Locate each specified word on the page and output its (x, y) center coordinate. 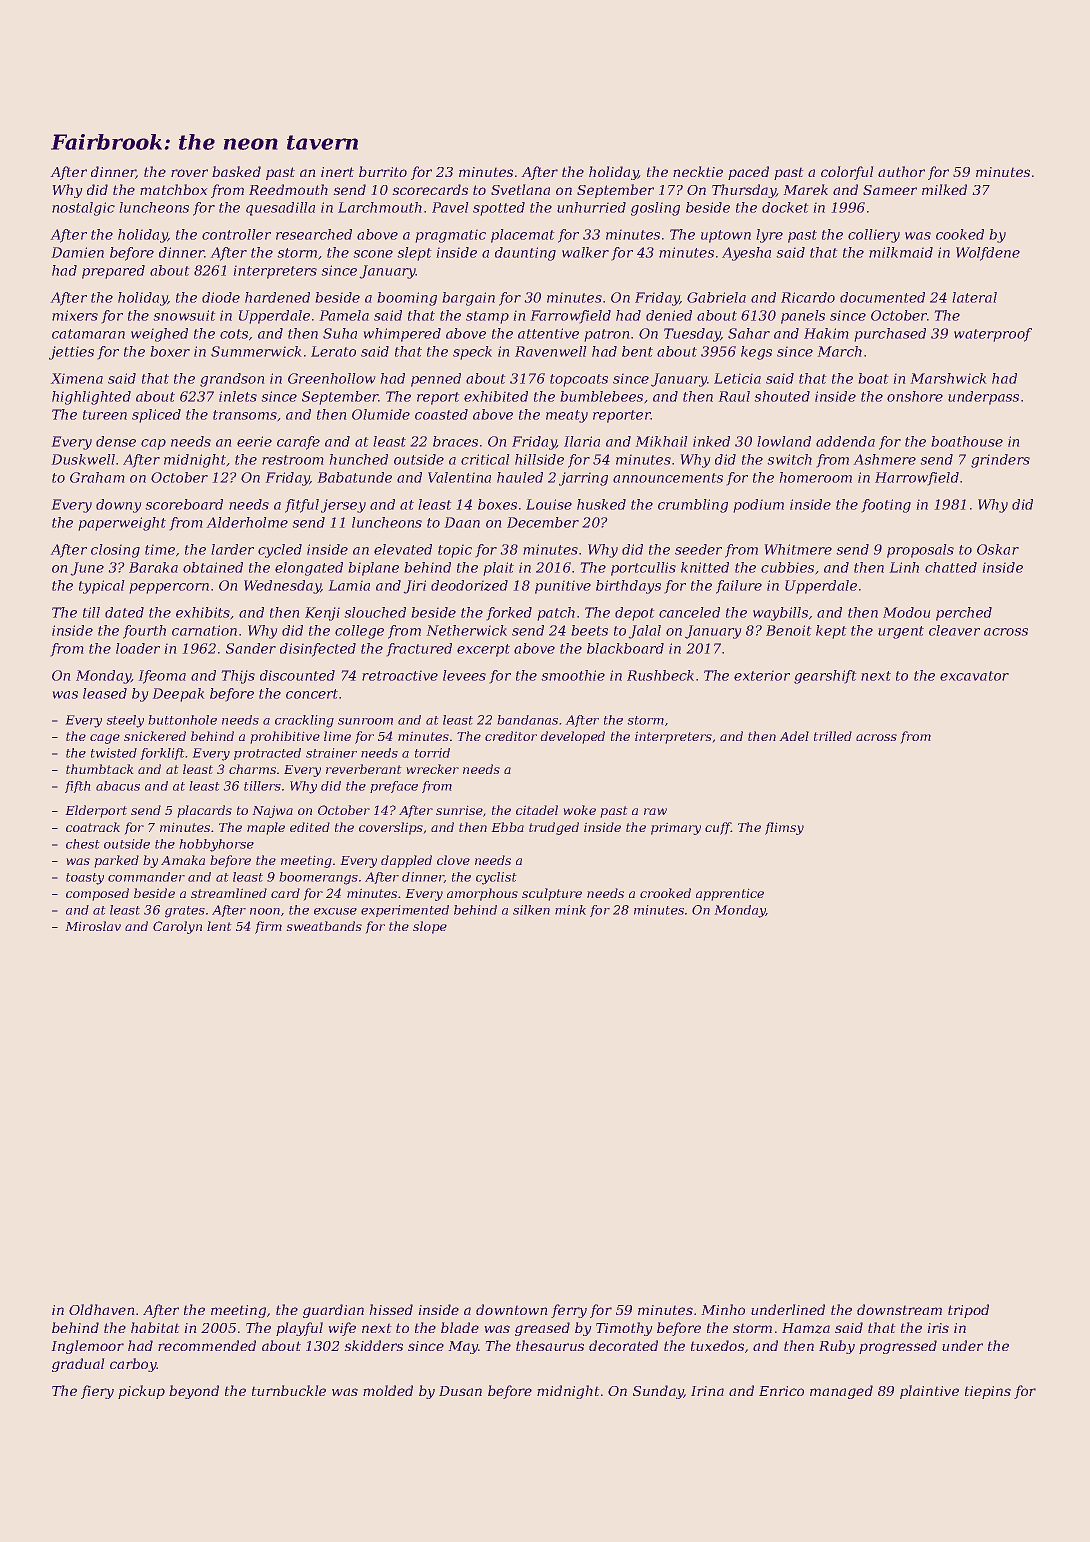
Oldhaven (102, 1309)
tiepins (988, 1392)
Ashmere (884, 459)
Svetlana (520, 189)
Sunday (658, 1392)
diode (221, 297)
